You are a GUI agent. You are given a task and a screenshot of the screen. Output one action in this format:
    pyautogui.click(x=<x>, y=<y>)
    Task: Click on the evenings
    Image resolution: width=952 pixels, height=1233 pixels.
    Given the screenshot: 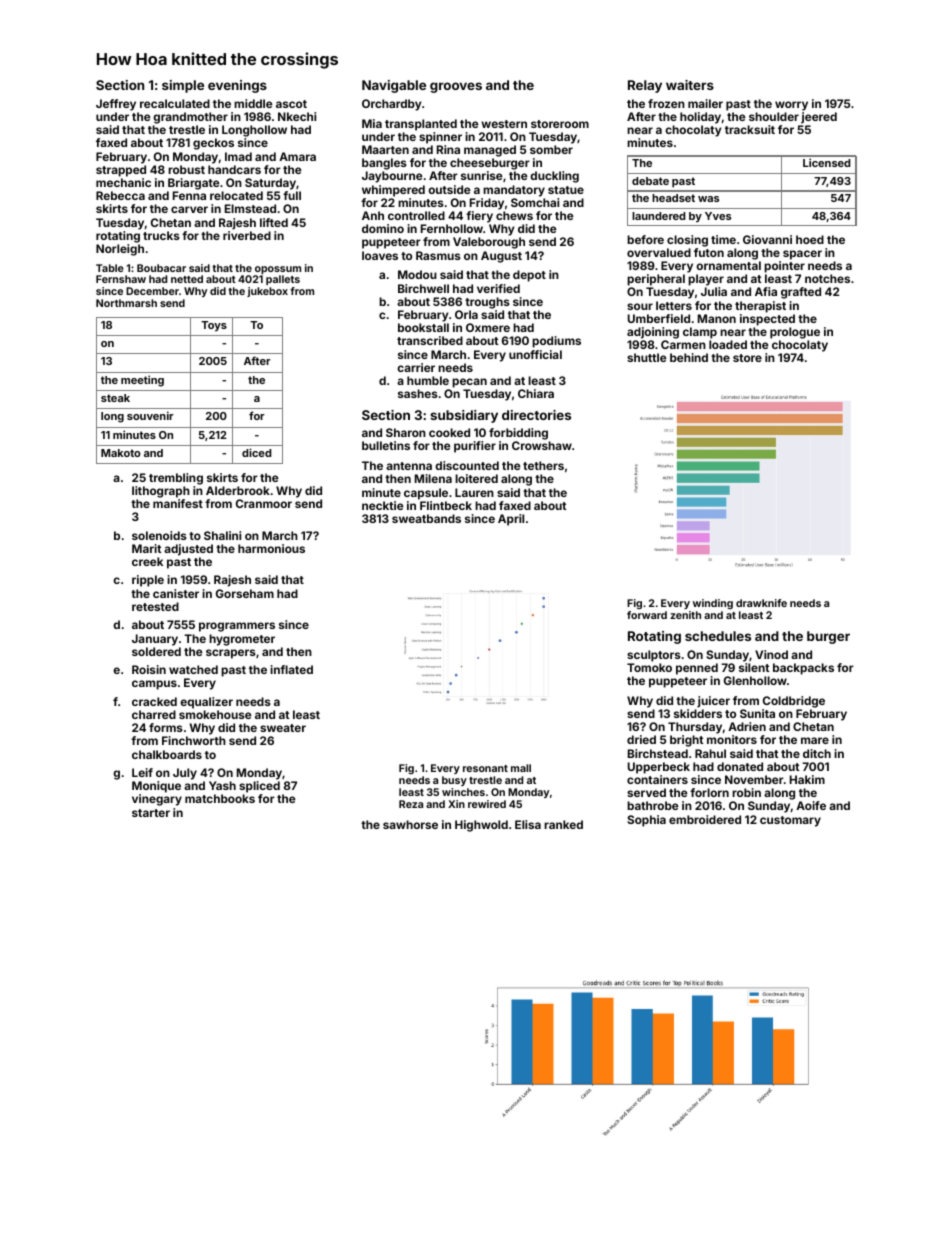 What is the action you would take?
    pyautogui.click(x=237, y=86)
